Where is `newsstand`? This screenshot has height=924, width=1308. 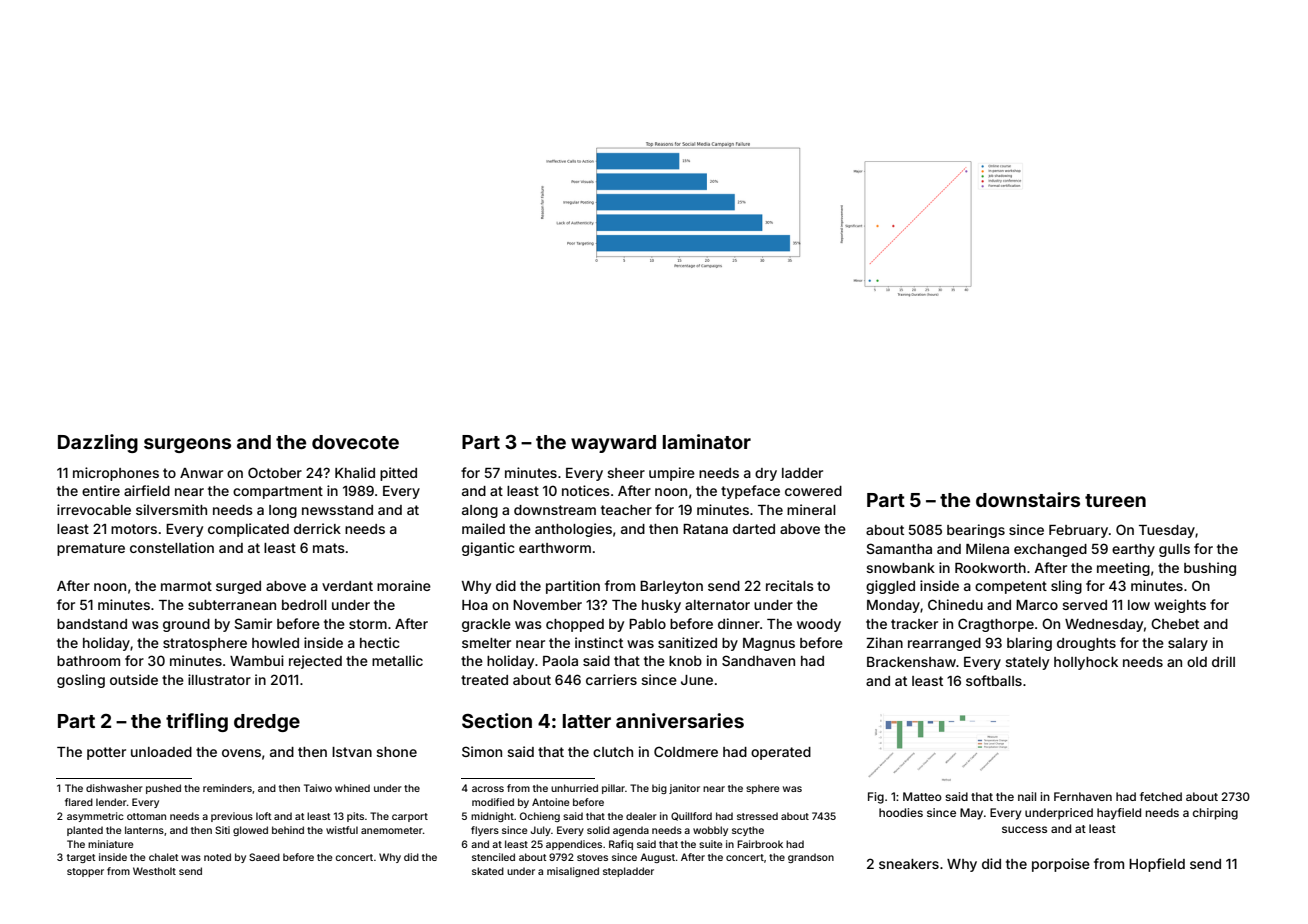
newsstand is located at coordinates (337, 510).
